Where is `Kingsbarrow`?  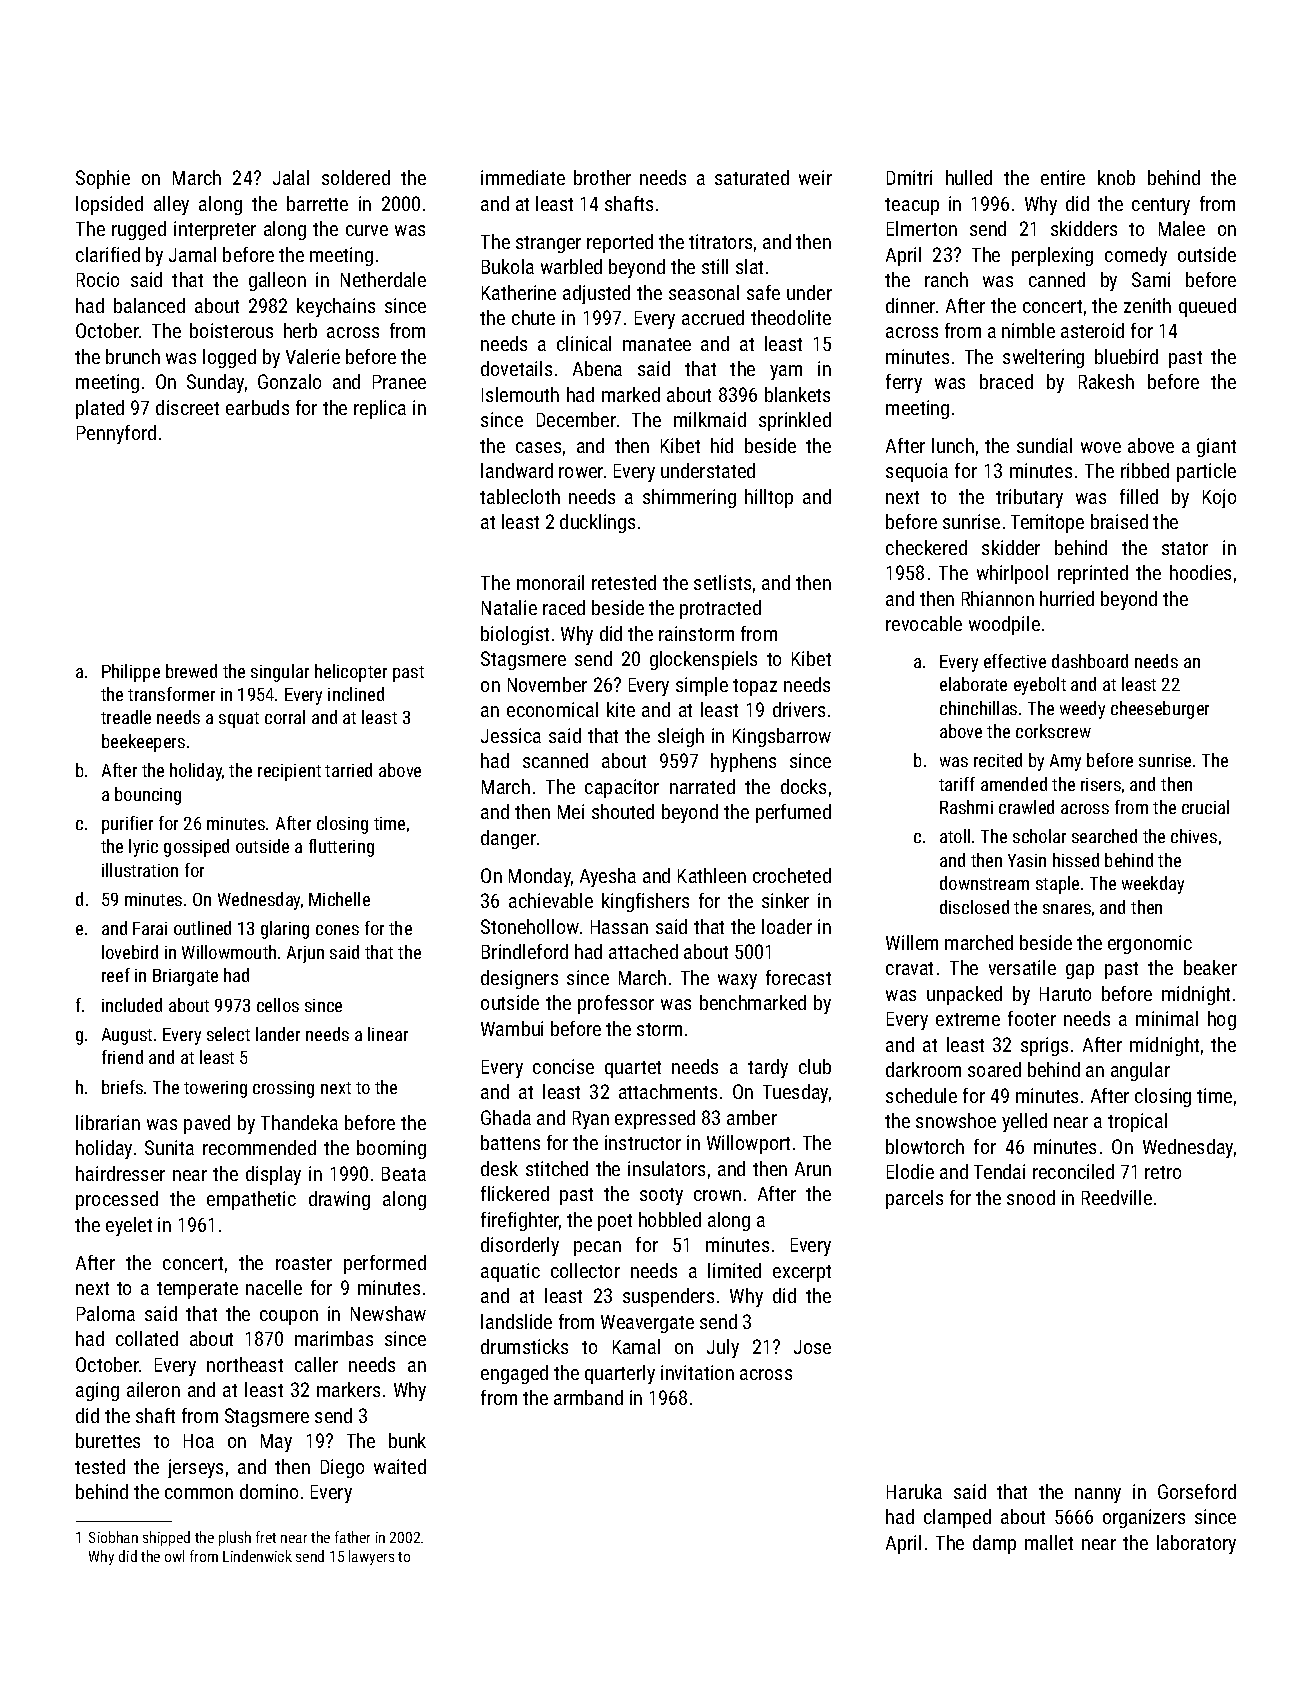
Kingsbarrow is located at coordinates (782, 737).
